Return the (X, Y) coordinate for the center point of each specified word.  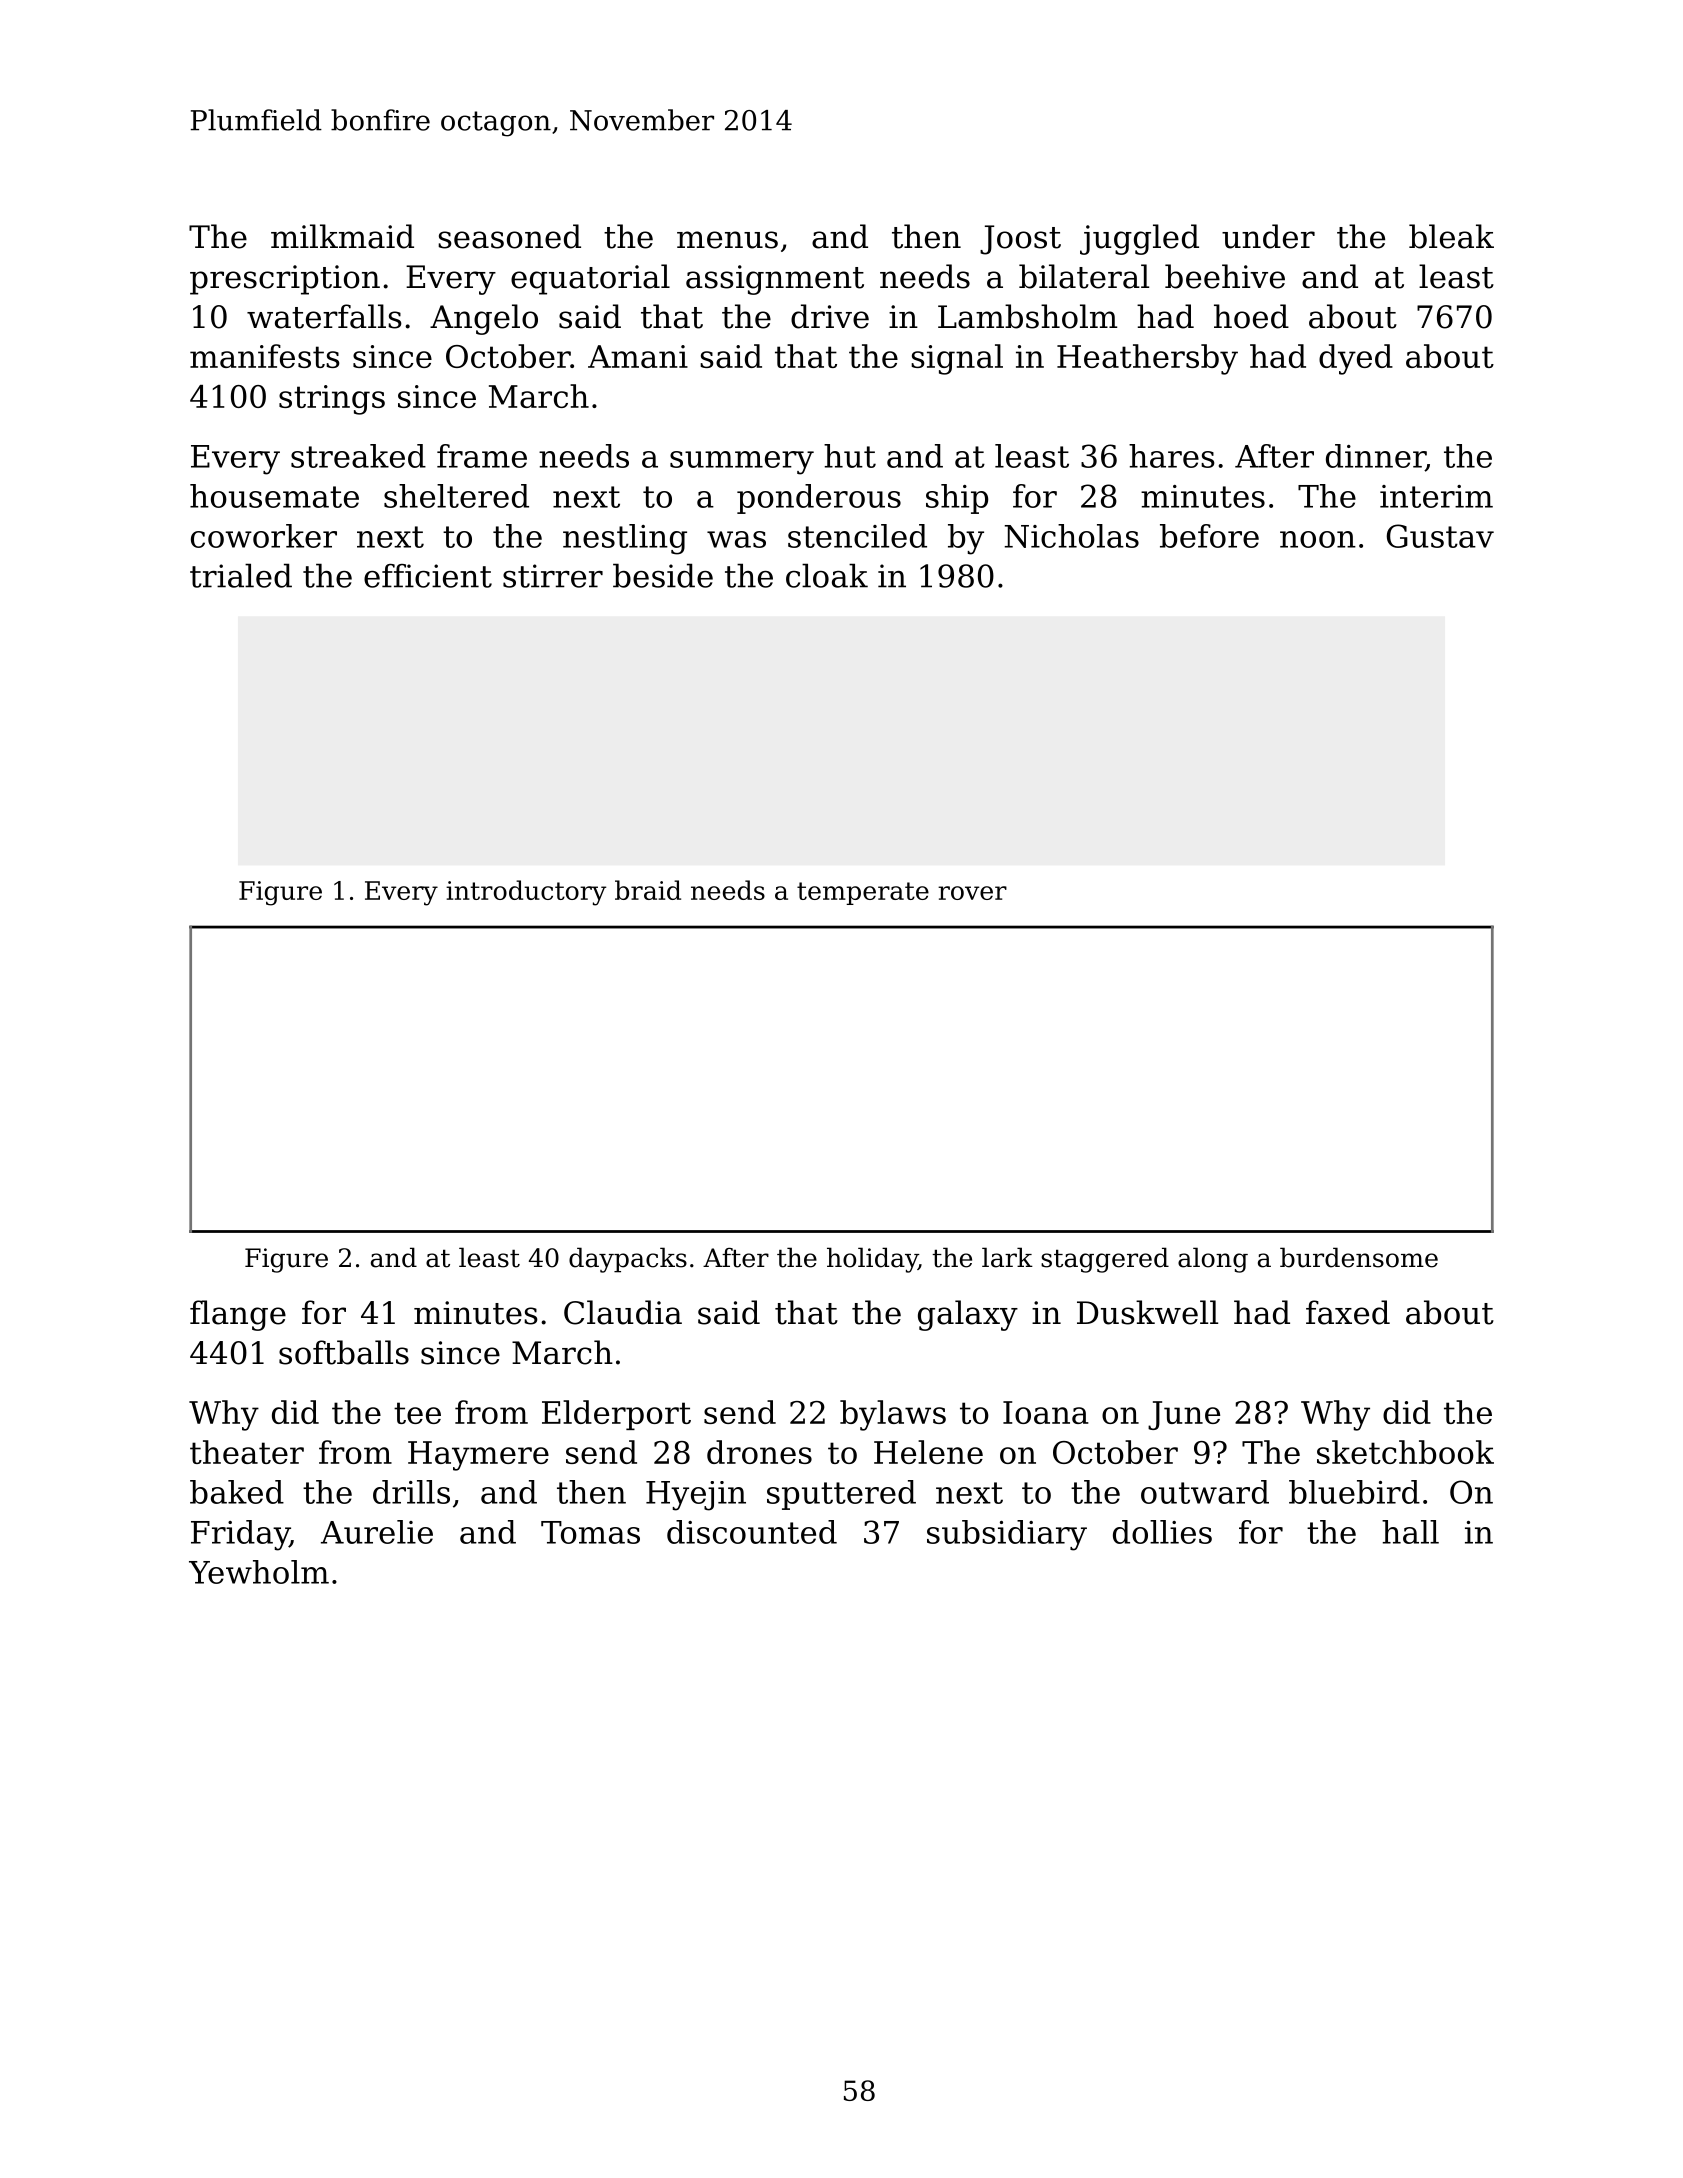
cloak (827, 575)
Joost (1020, 240)
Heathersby (1147, 359)
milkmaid (342, 236)
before (1209, 536)
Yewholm (259, 1572)
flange (238, 1315)
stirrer (553, 576)
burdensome (1359, 1257)
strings (332, 400)
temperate (863, 893)
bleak (1451, 236)
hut (850, 456)
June (1184, 1415)
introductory (526, 893)
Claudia (623, 1312)
